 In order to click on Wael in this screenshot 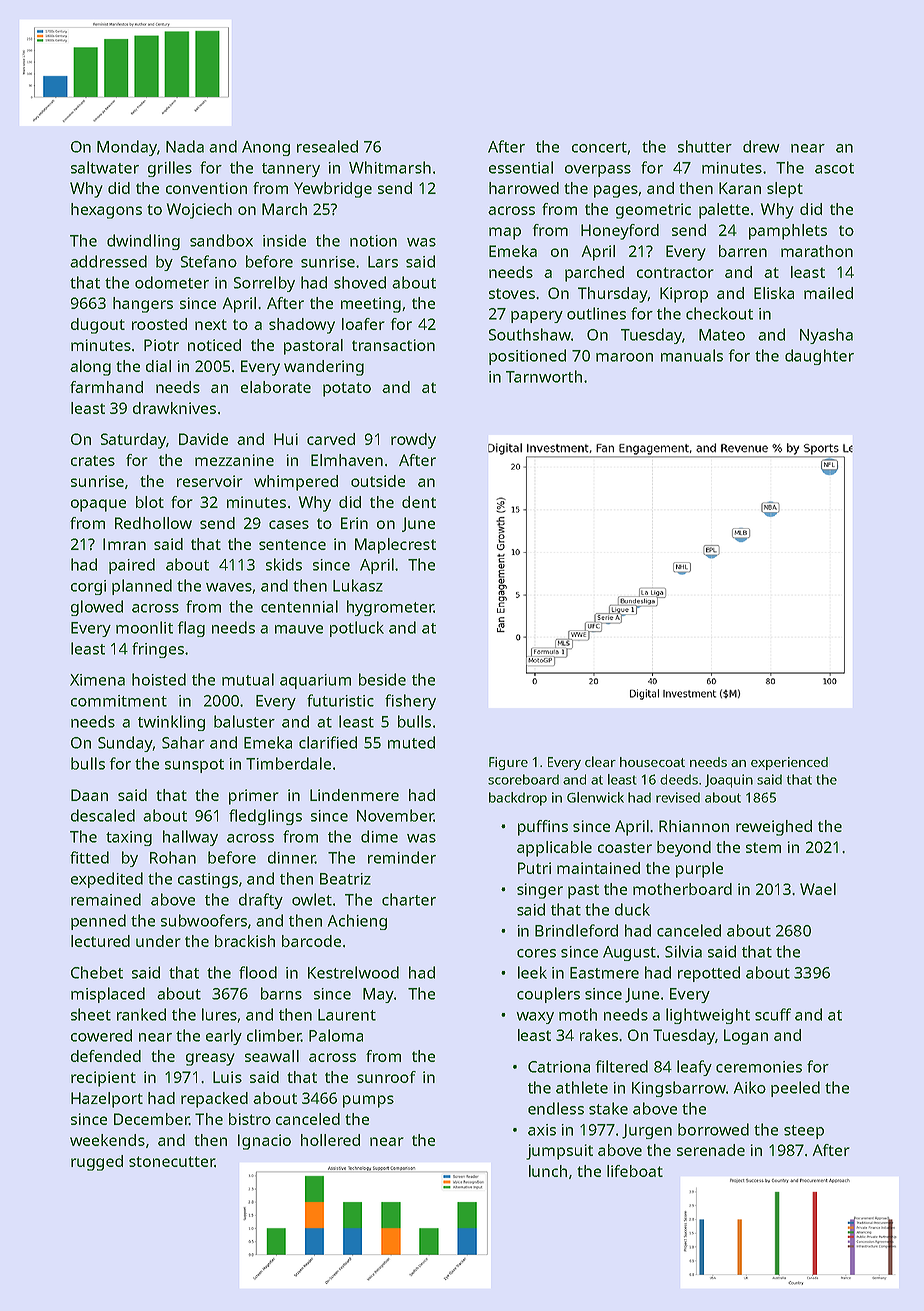, I will do `click(818, 889)`.
